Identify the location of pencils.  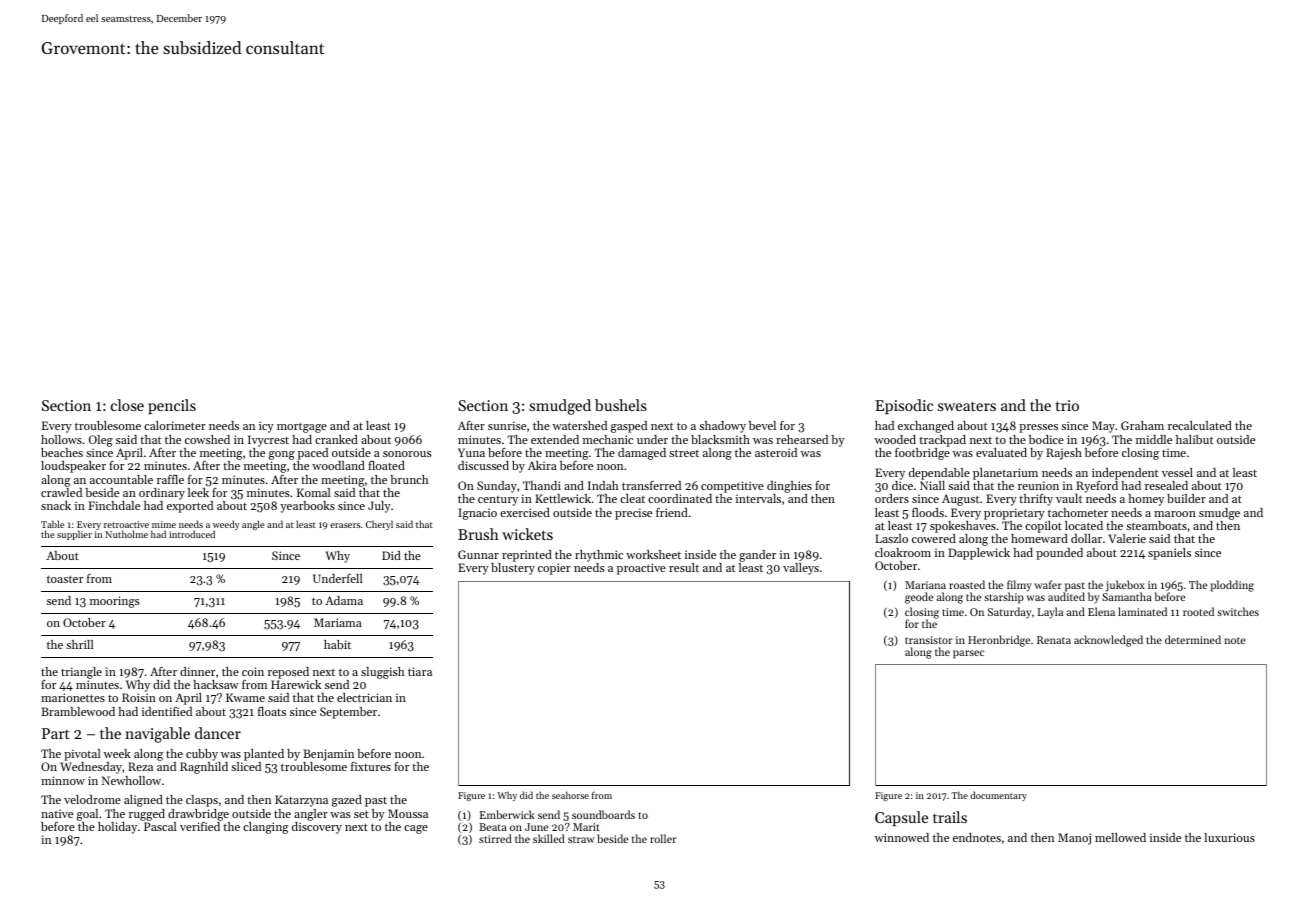
(172, 406).
